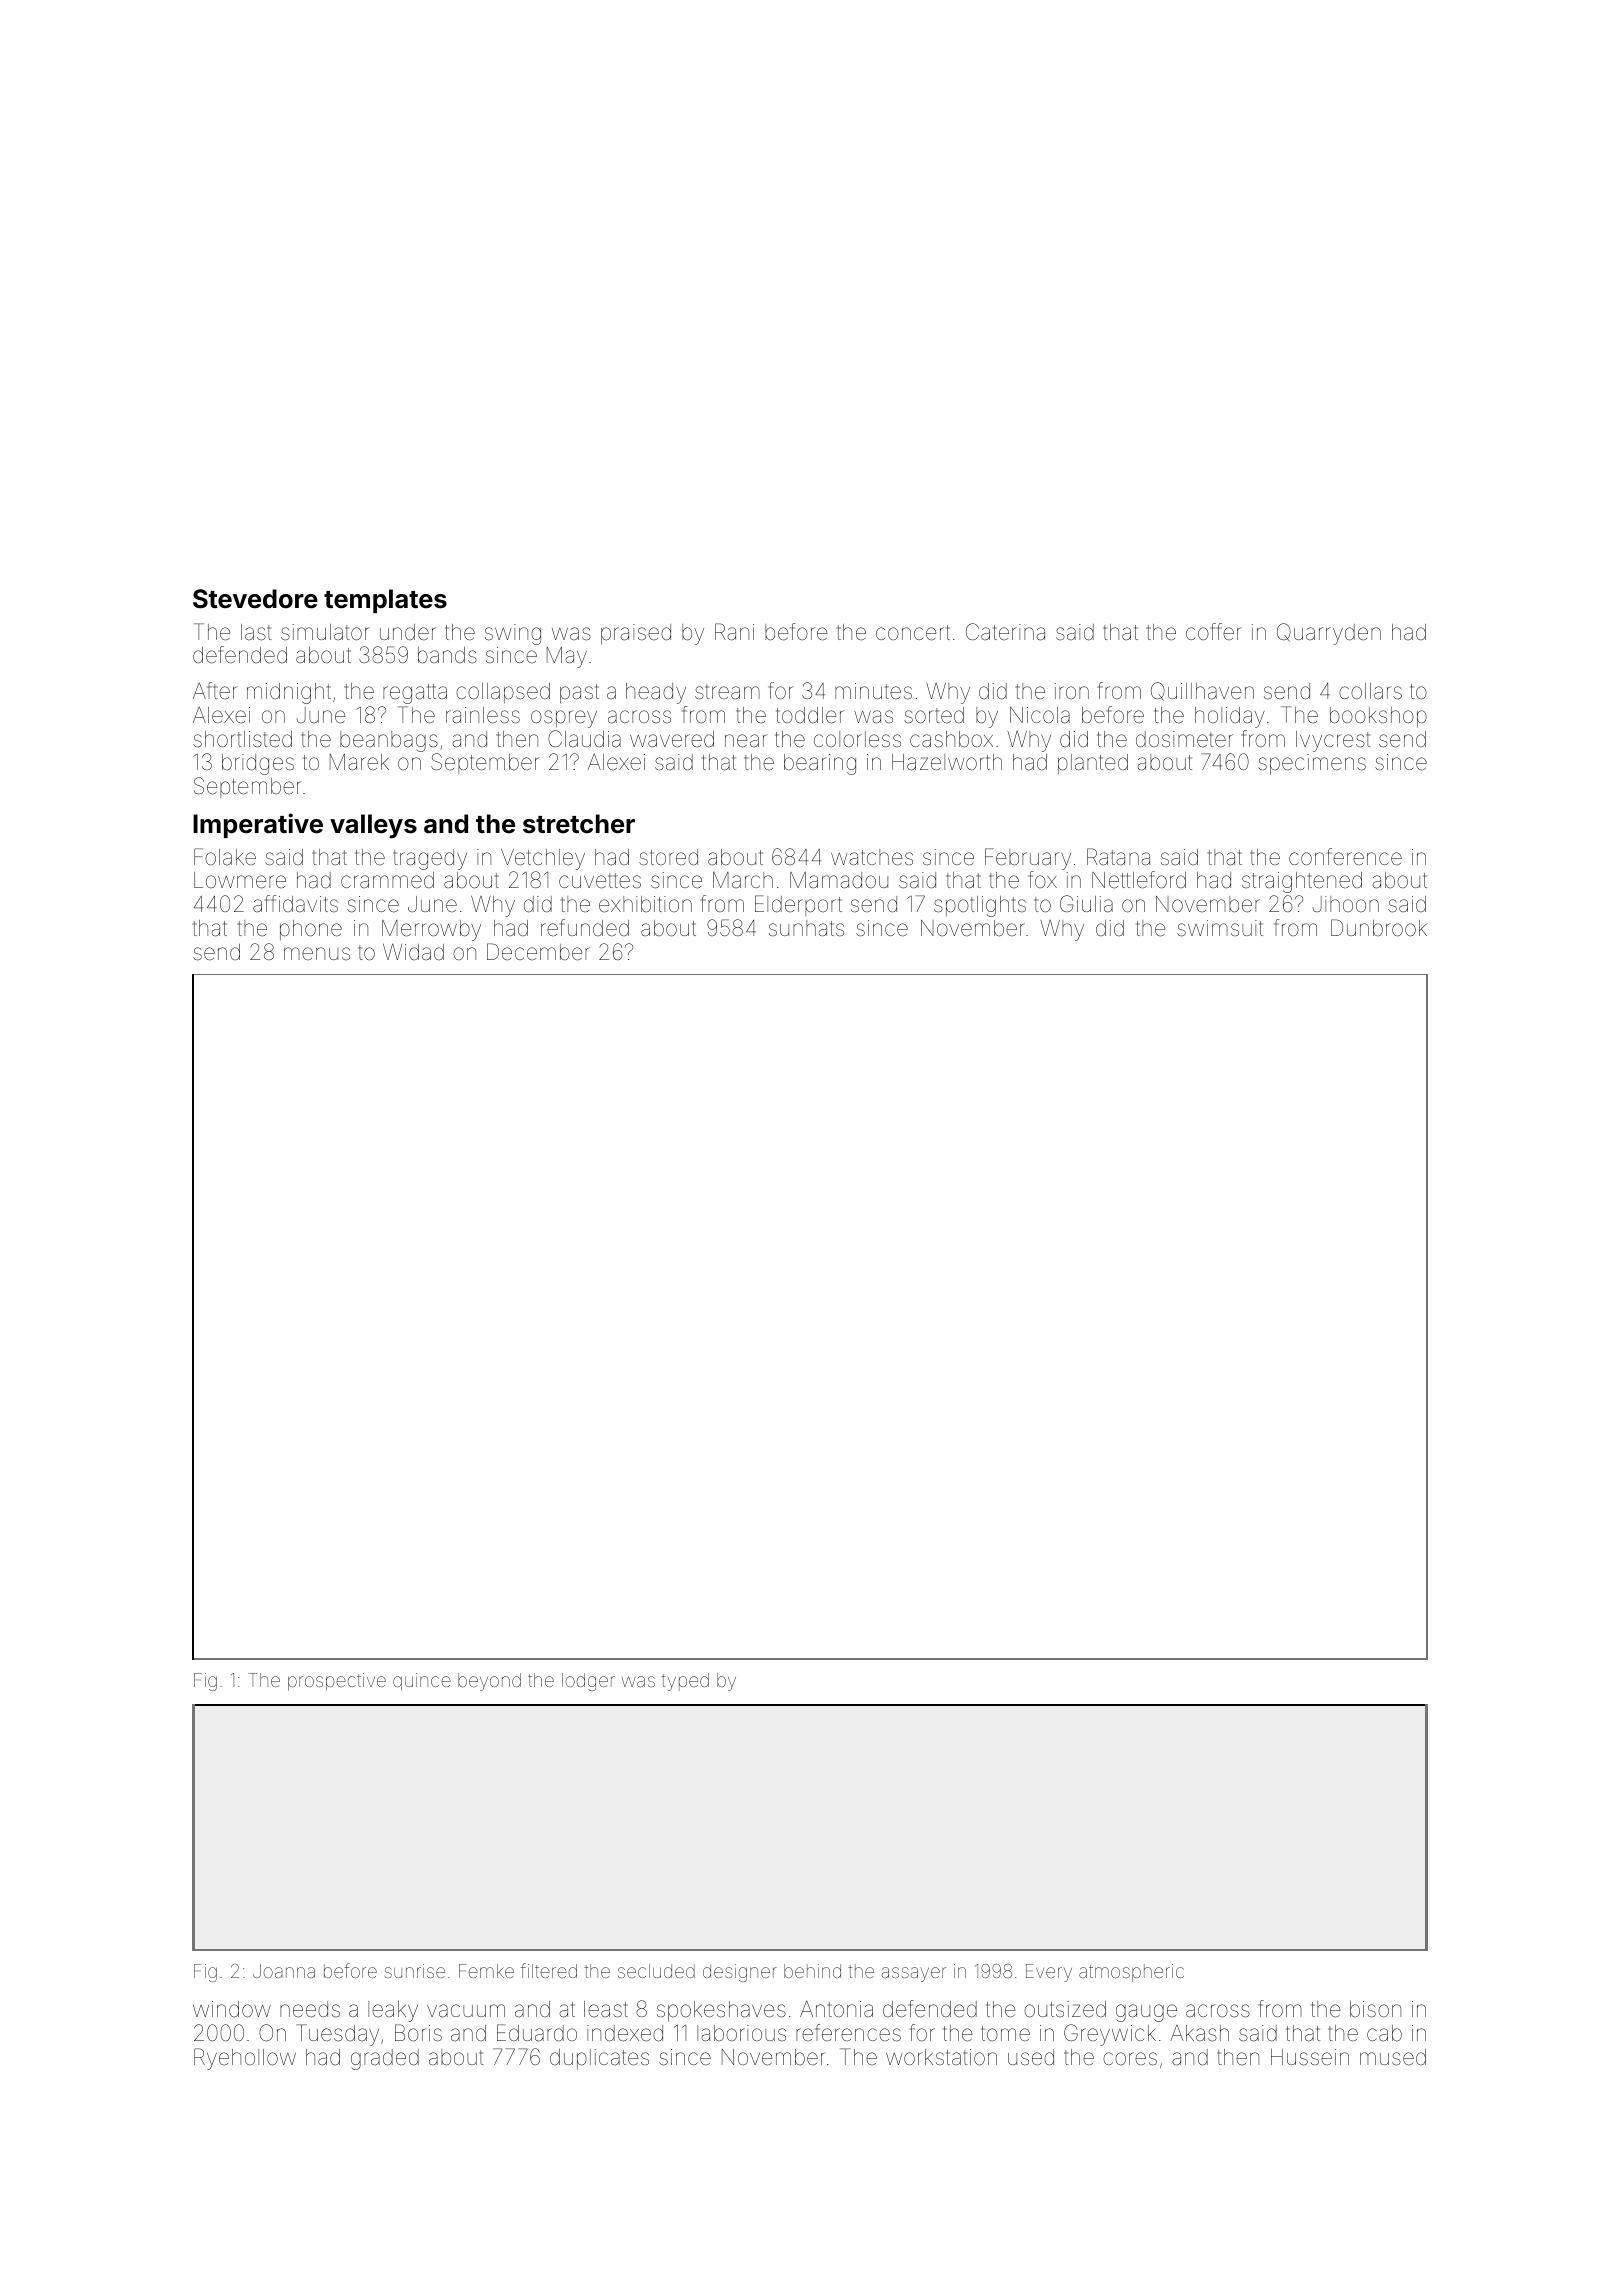 This screenshot has width=1620, height=2292. I want to click on swimsuit, so click(1220, 928).
